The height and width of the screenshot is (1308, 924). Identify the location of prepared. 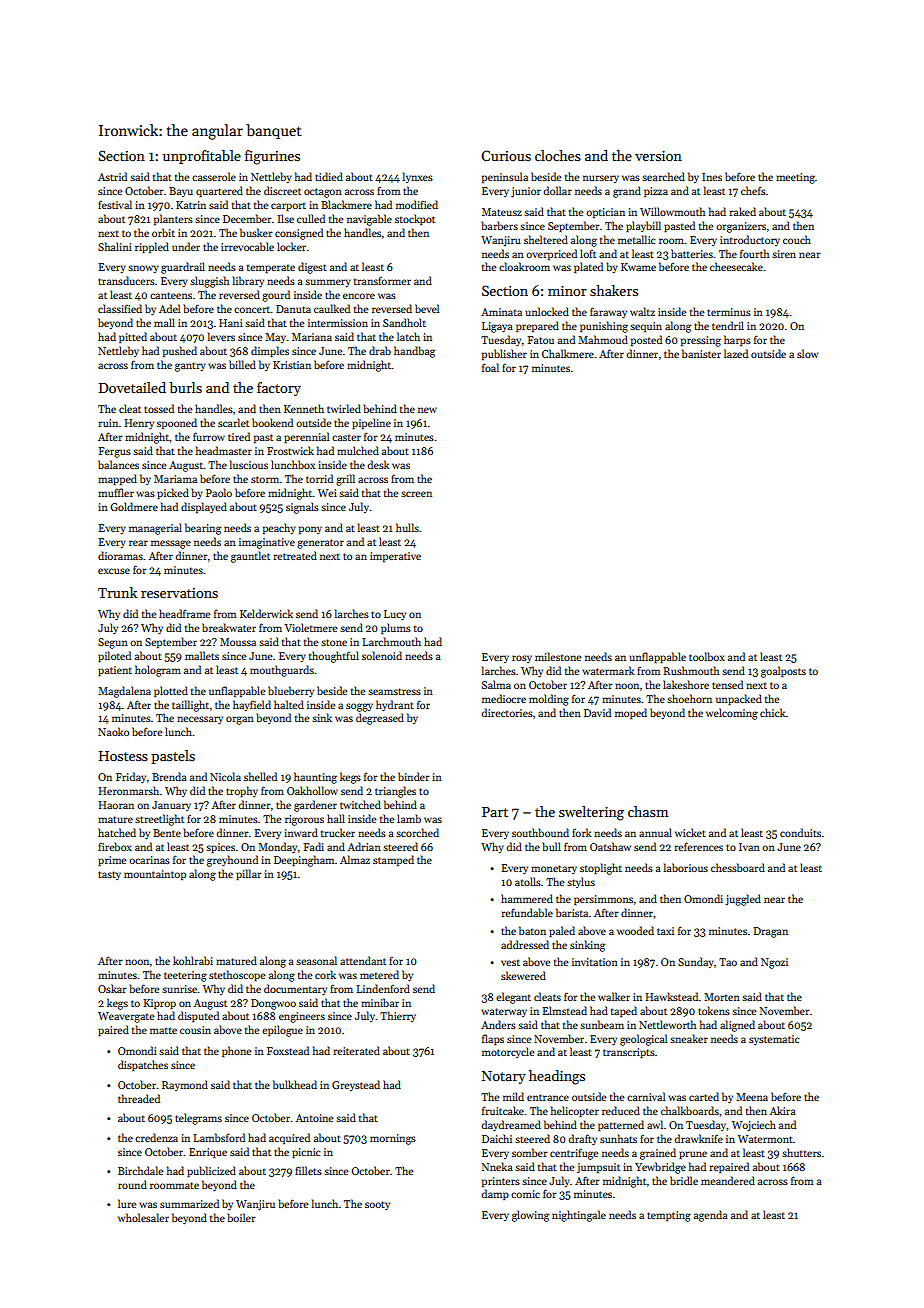
(537, 326).
